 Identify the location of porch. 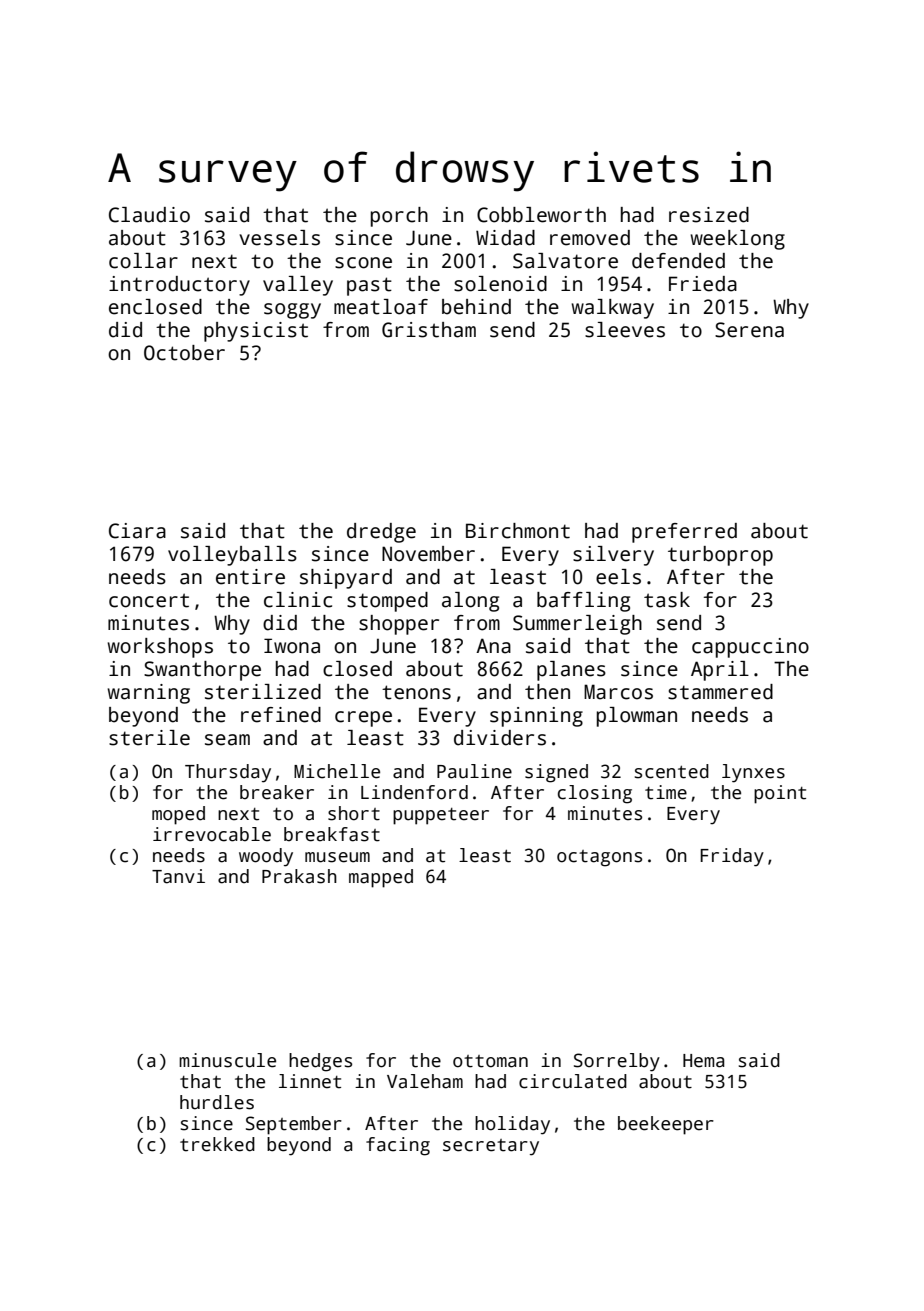
(399, 217).
